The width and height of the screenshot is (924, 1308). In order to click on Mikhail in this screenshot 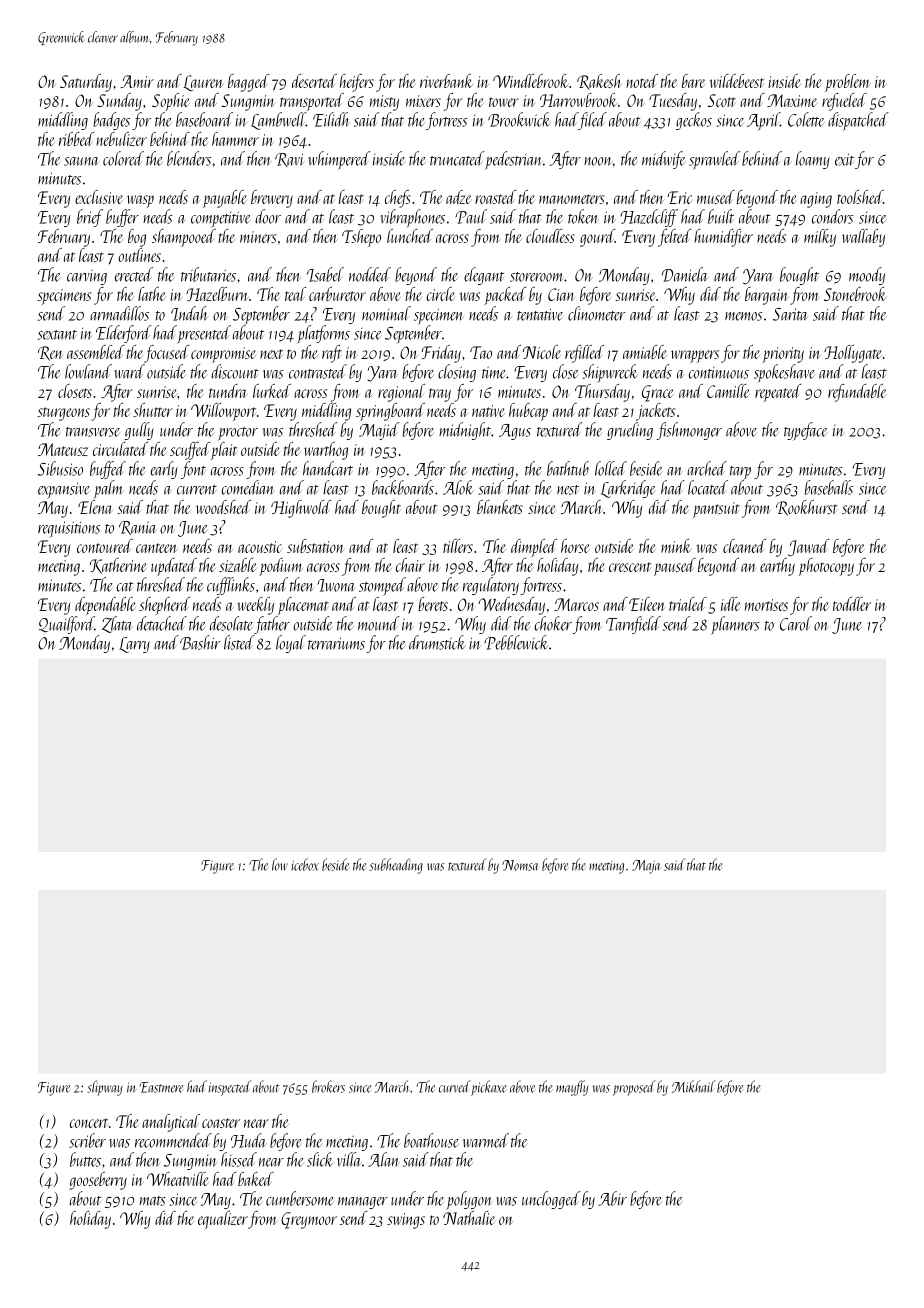, I will do `click(693, 1086)`.
